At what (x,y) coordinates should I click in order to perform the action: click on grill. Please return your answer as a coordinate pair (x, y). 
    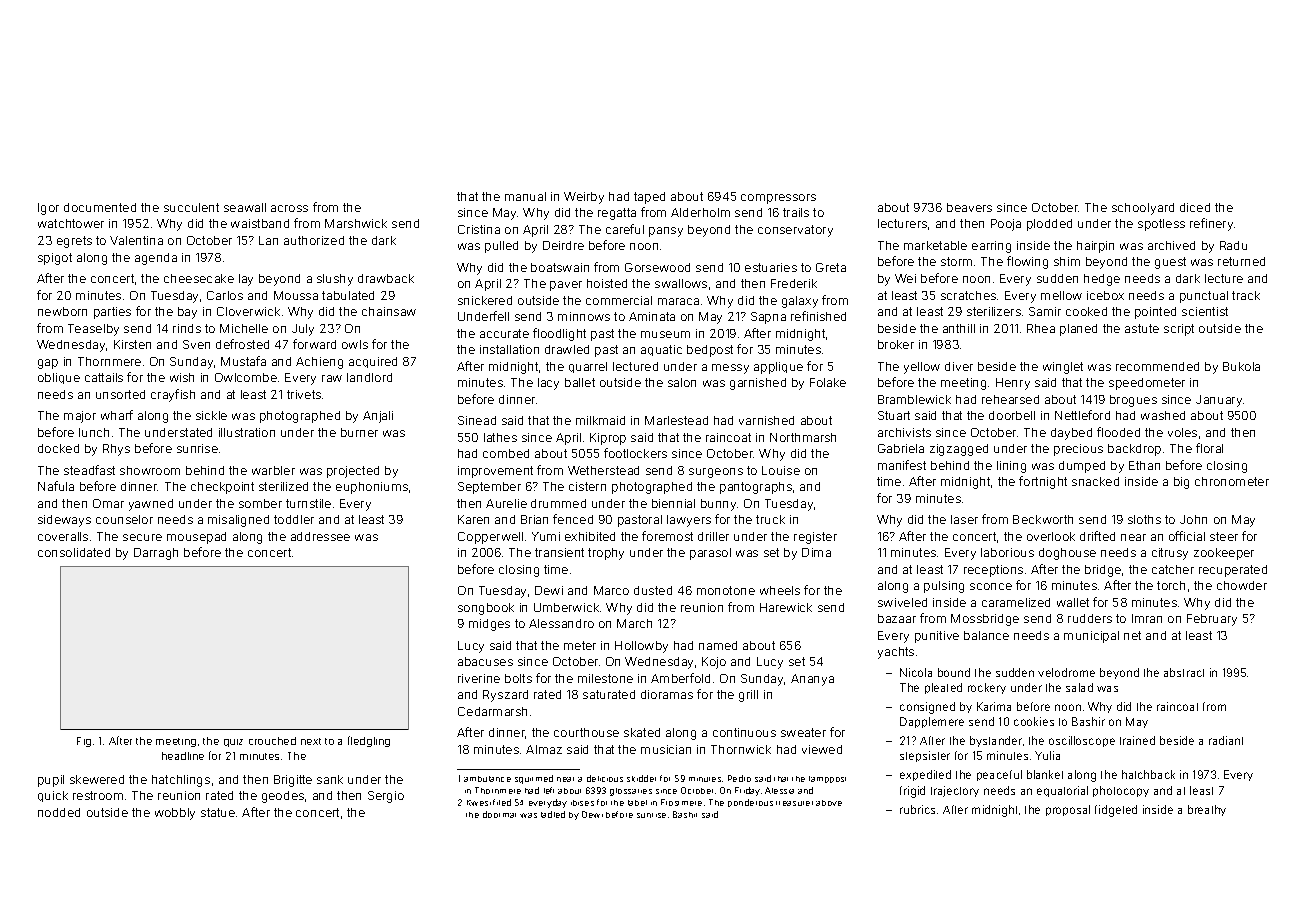
    Looking at the image, I should click on (748, 696).
